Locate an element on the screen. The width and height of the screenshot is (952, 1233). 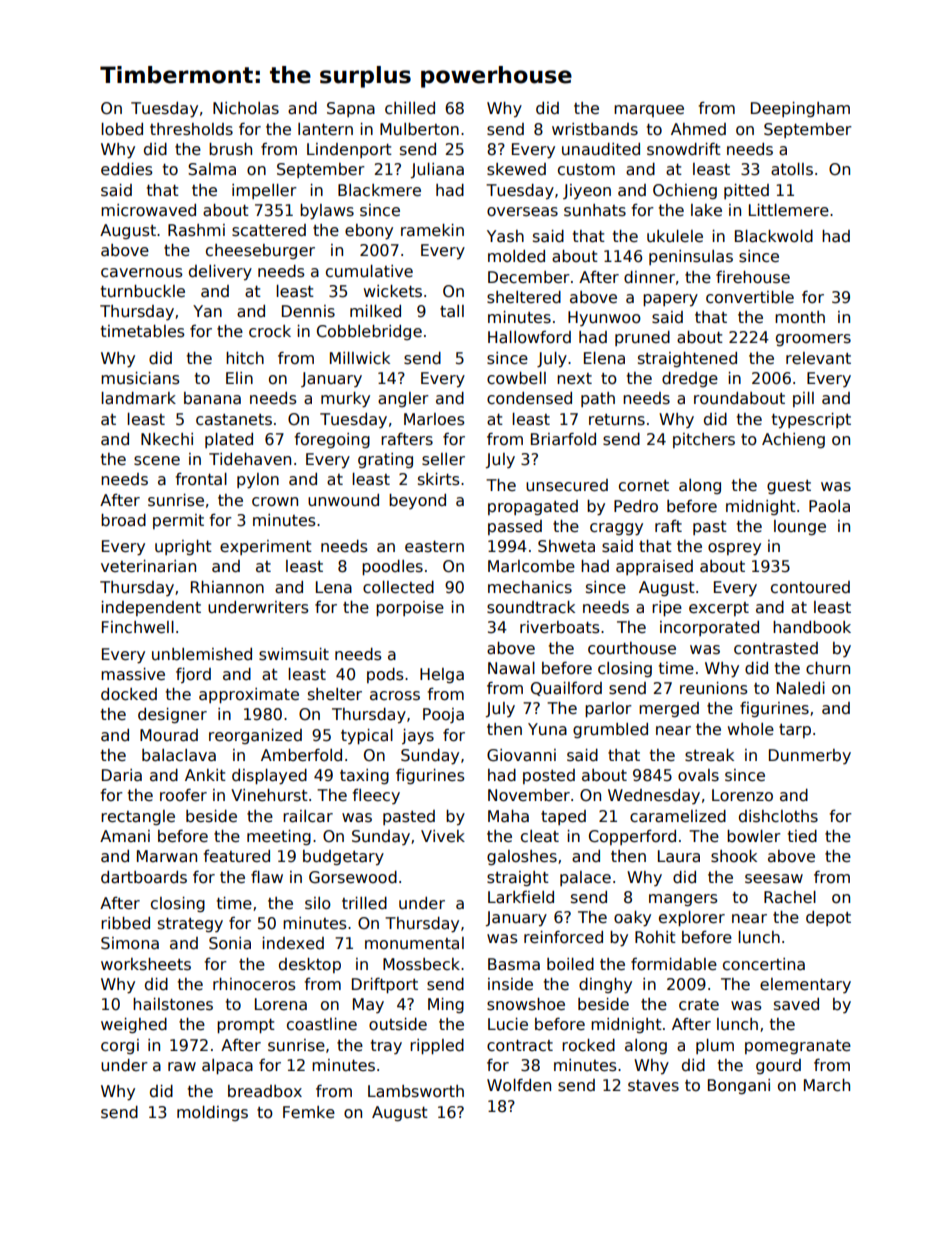
Helga is located at coordinates (442, 675).
